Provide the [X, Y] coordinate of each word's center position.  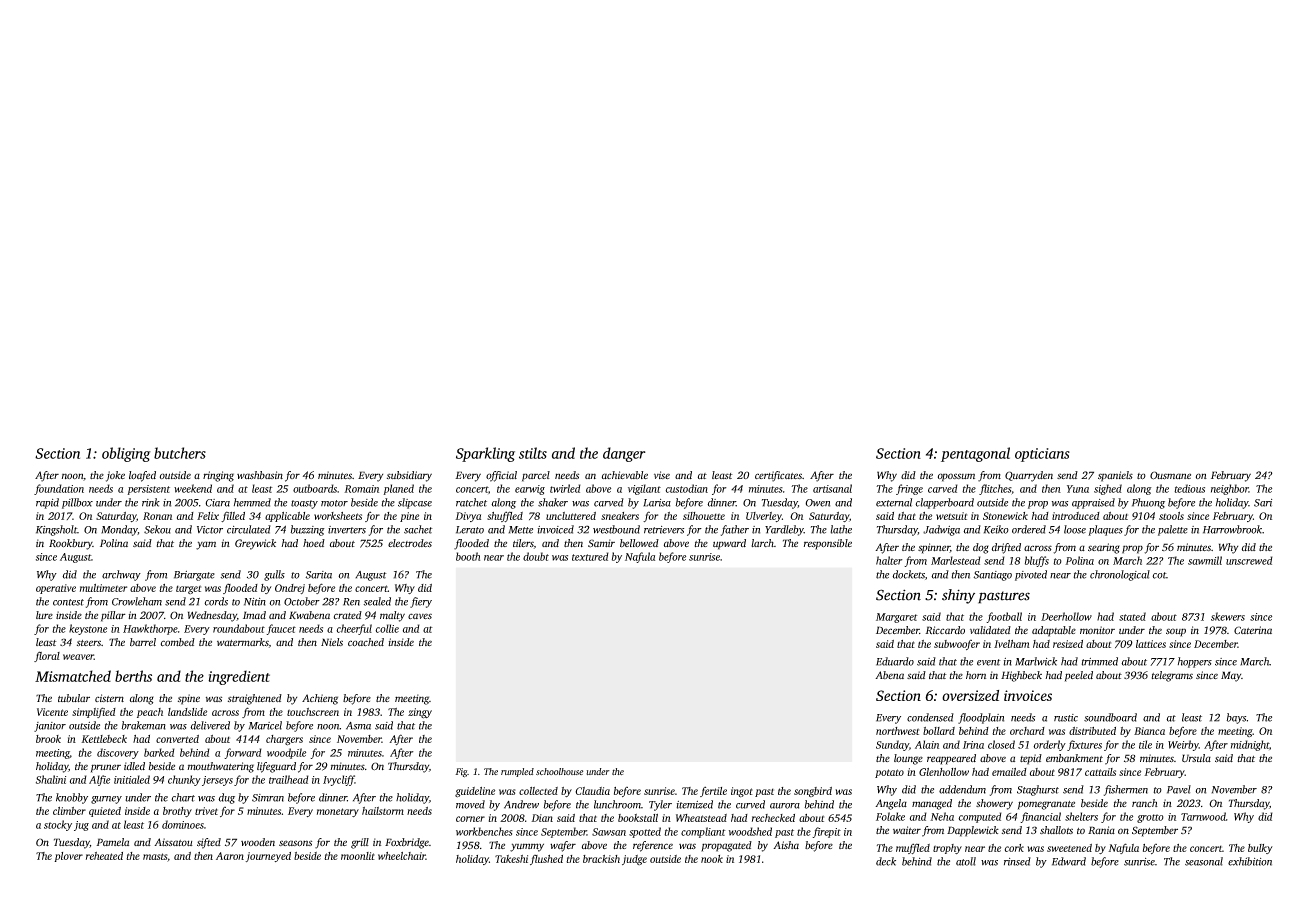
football [1004, 617]
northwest [897, 731]
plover [68, 857]
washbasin [260, 475]
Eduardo [895, 661]
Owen [817, 503]
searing [1104, 548]
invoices [1028, 695]
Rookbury [70, 544]
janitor [50, 727]
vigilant [644, 489]
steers [89, 643]
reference [653, 846]
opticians [1042, 455]
